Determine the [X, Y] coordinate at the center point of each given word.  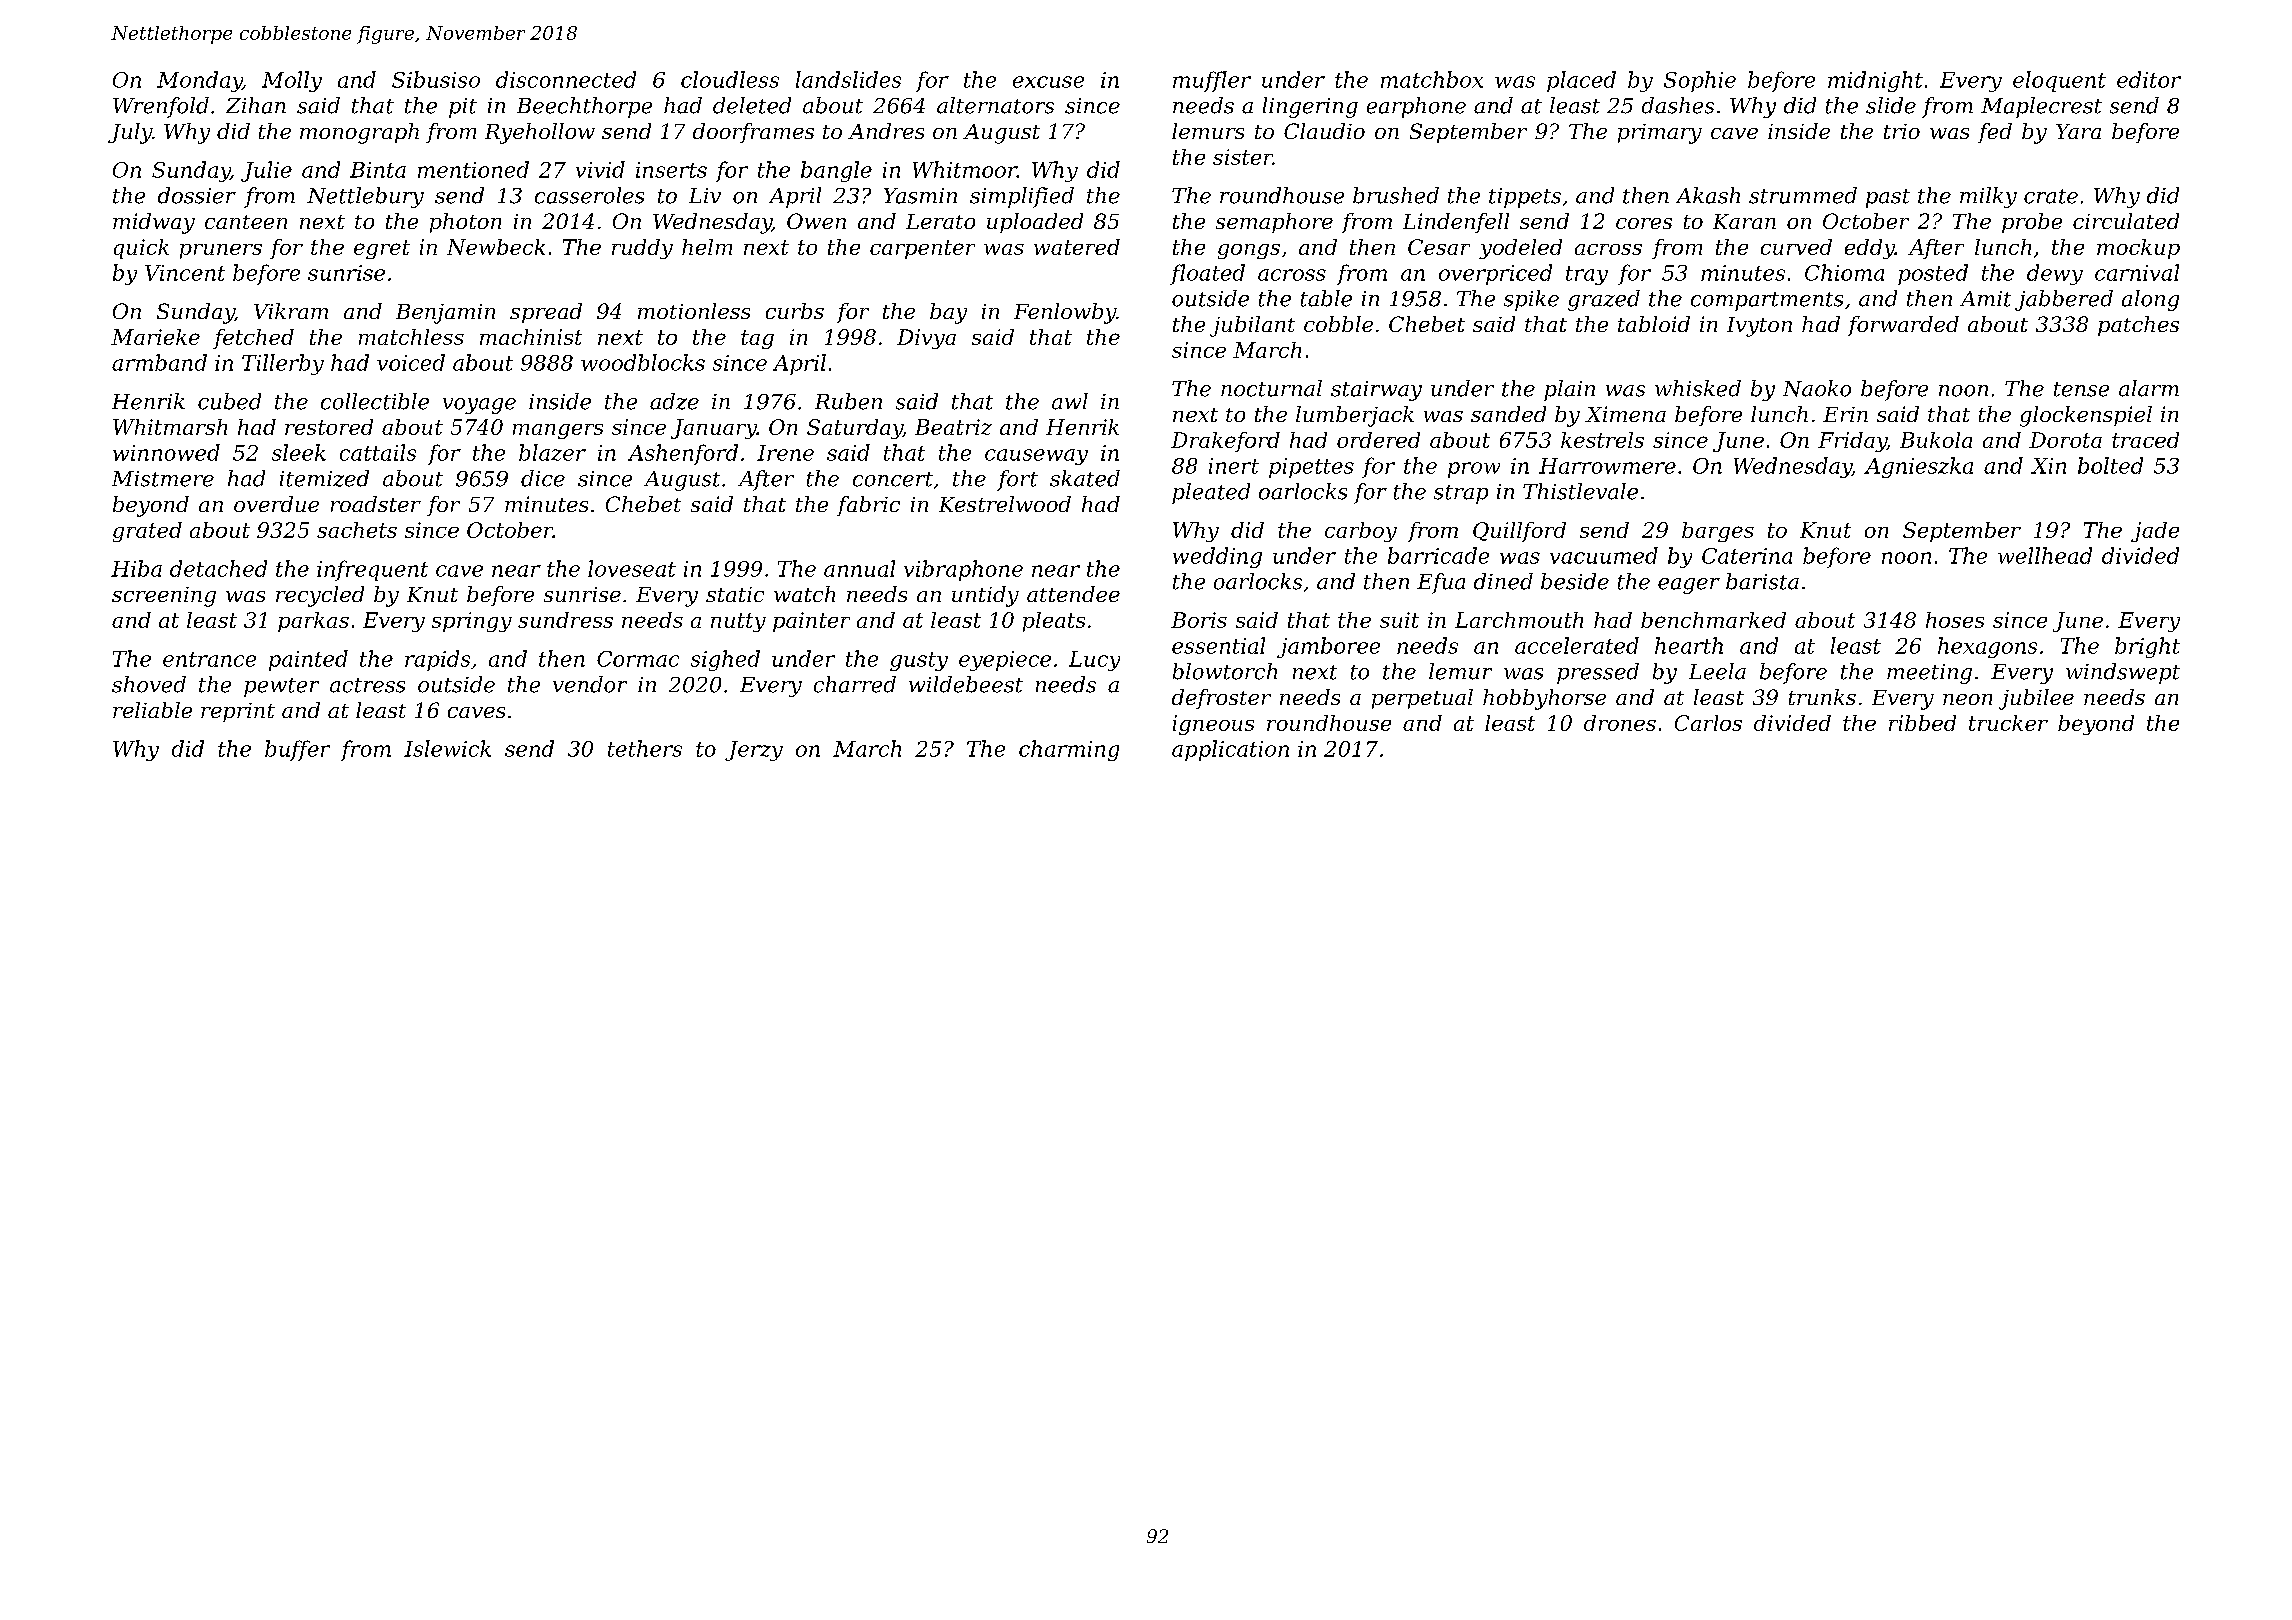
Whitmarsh [170, 427]
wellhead [2045, 555]
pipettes [1311, 468]
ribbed [1922, 723]
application [1230, 750]
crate [2051, 196]
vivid [600, 169]
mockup [2138, 249]
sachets [357, 530]
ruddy [642, 249]
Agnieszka [1918, 467]
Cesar [1439, 247]
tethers [645, 748]
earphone [1416, 107]
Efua [1441, 583]
